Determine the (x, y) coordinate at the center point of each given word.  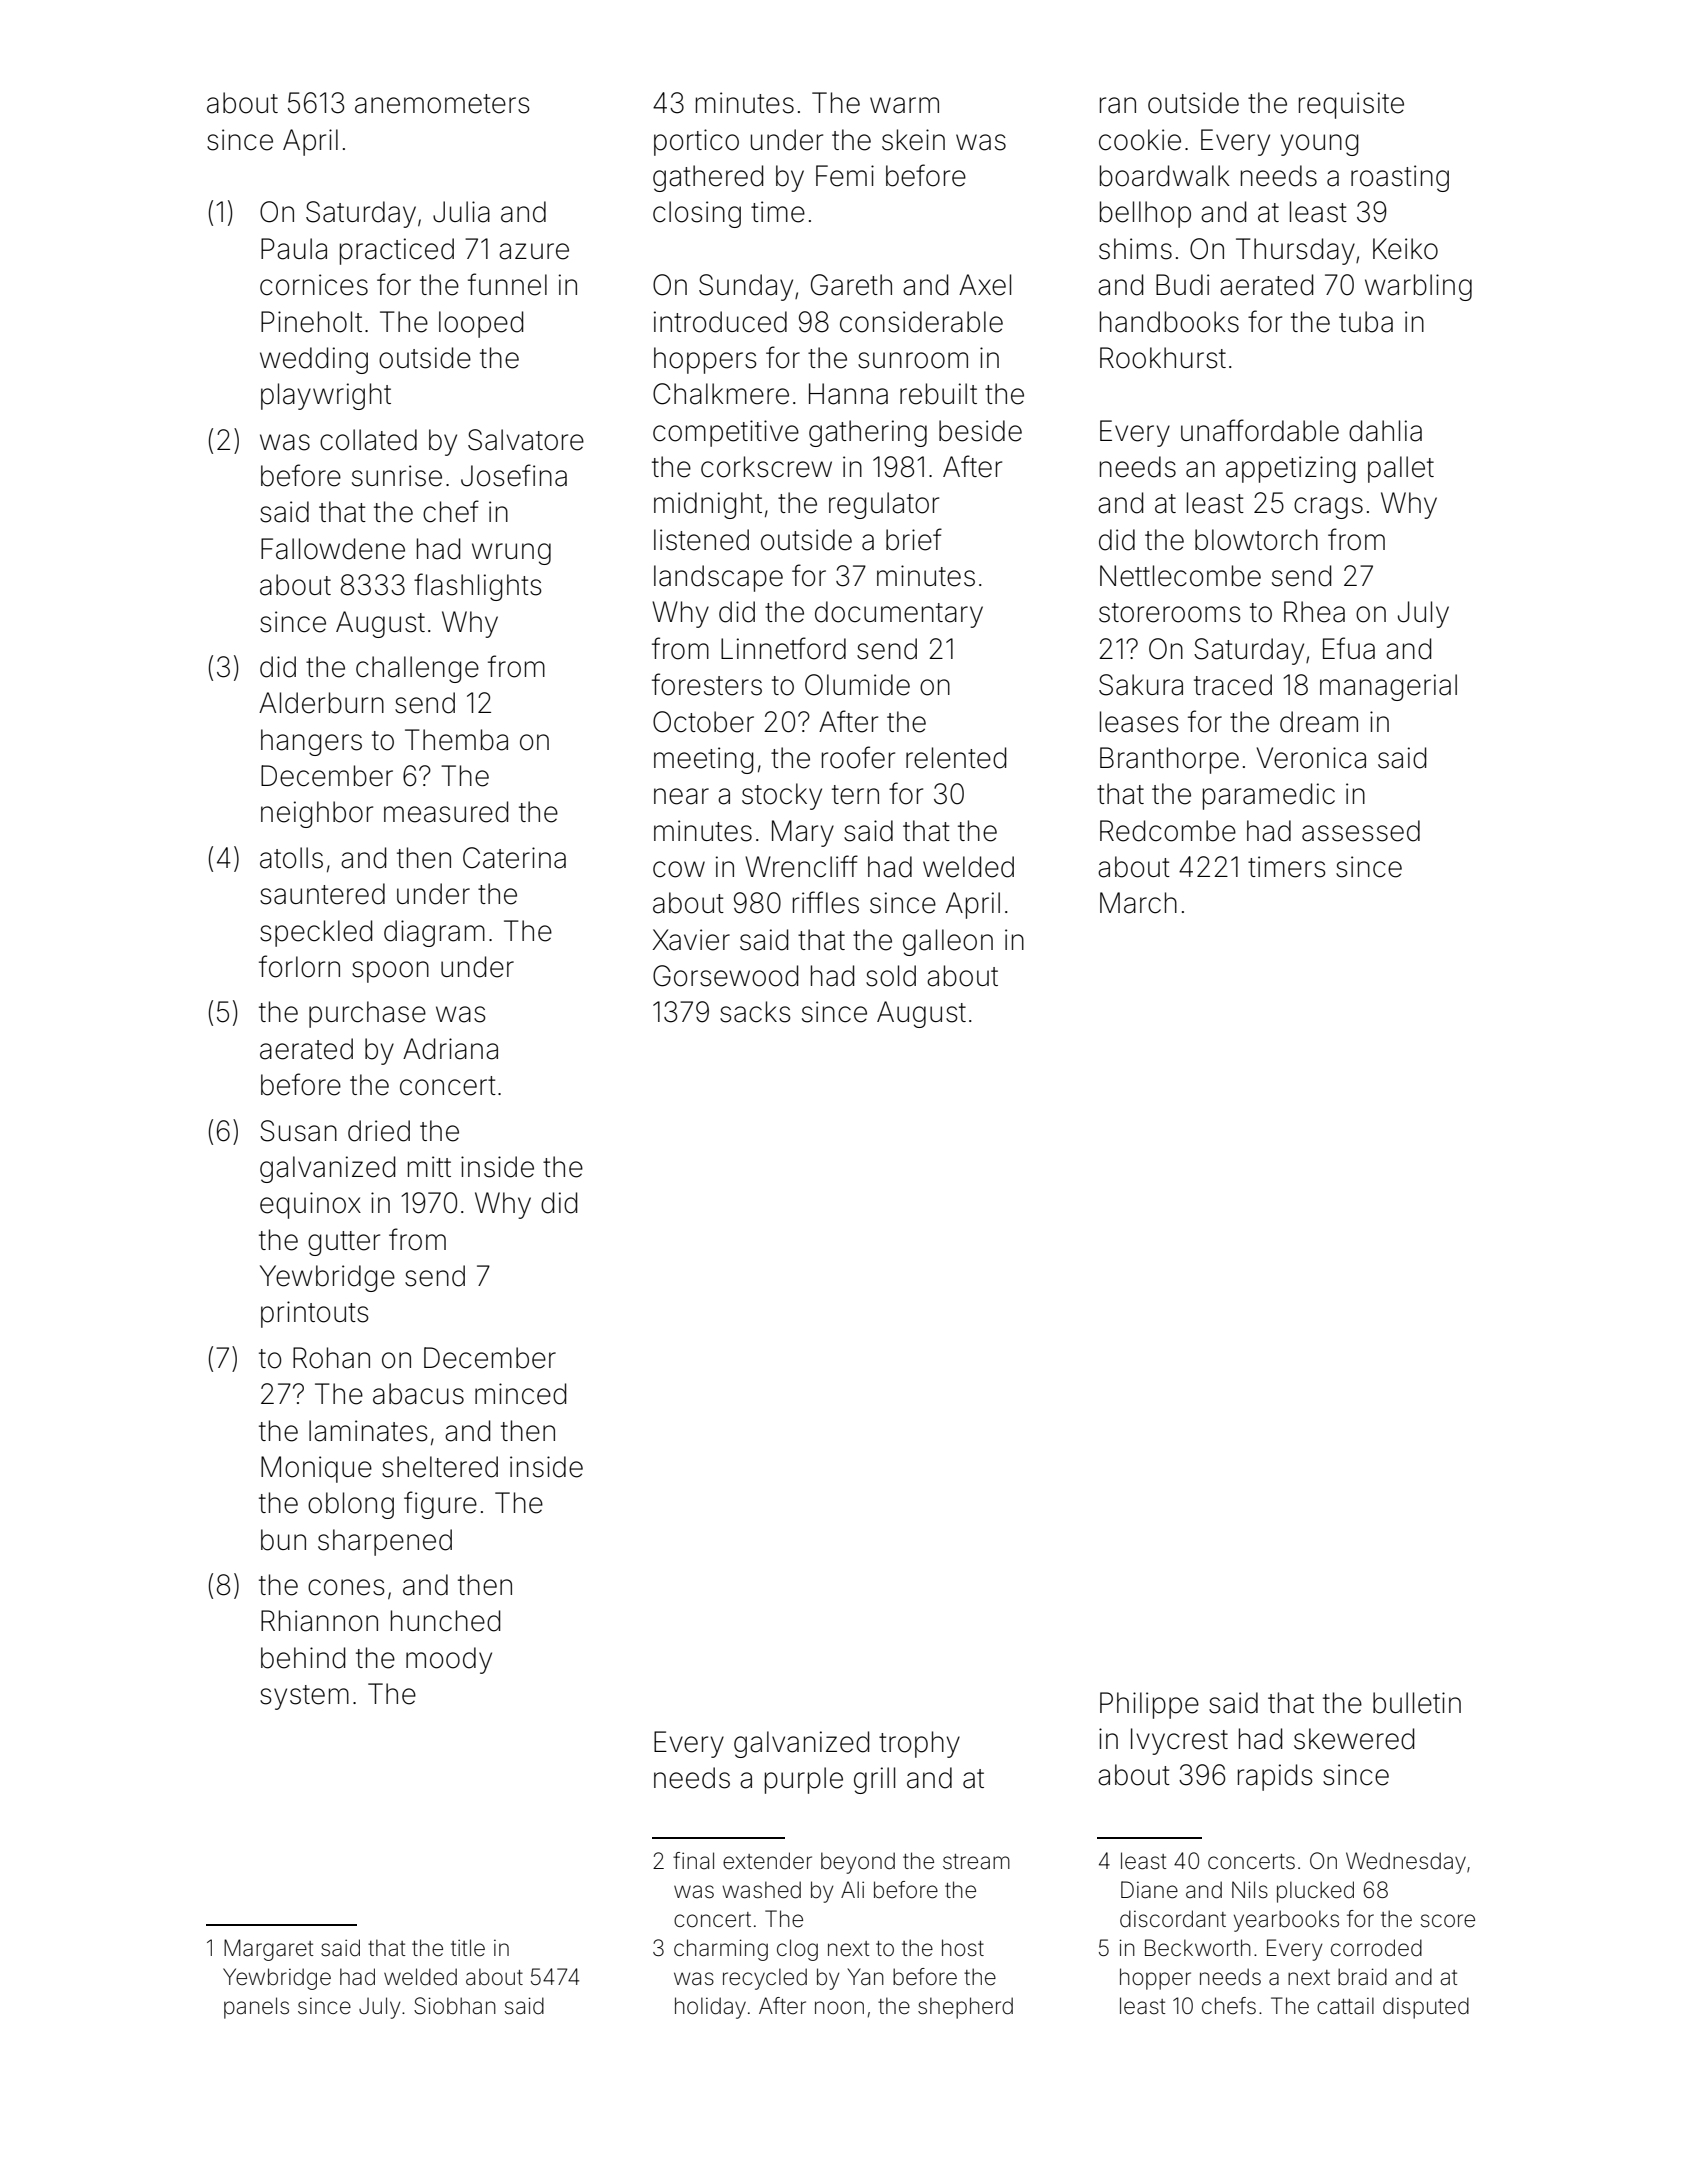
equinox (310, 1205)
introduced (720, 322)
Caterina (514, 858)
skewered (1354, 1739)
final (693, 1861)
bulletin (1417, 1703)
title (468, 1948)
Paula (294, 249)
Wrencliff (801, 866)
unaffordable (1260, 430)
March (1138, 903)
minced (520, 1394)
